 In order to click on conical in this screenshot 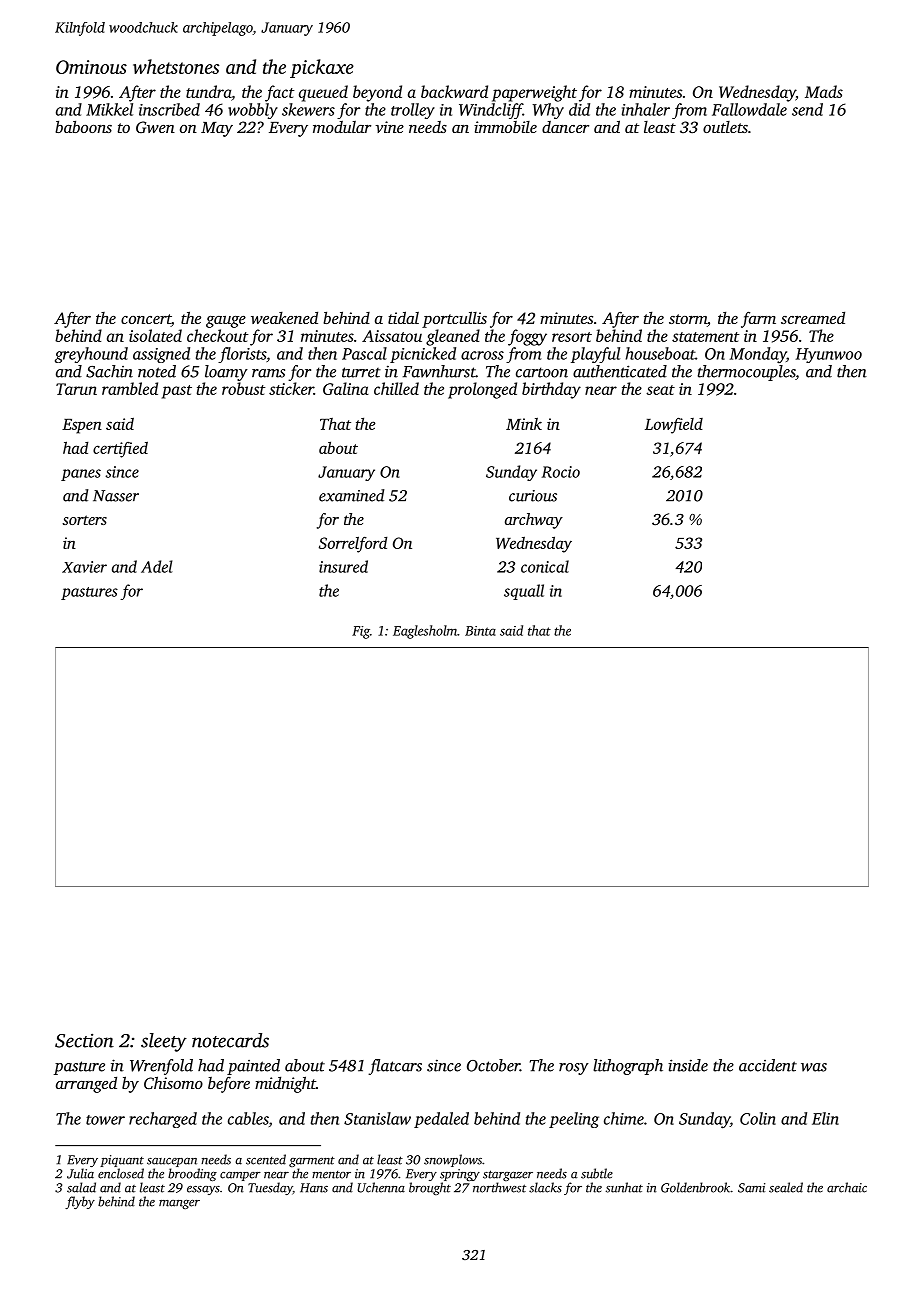, I will do `click(545, 566)`.
